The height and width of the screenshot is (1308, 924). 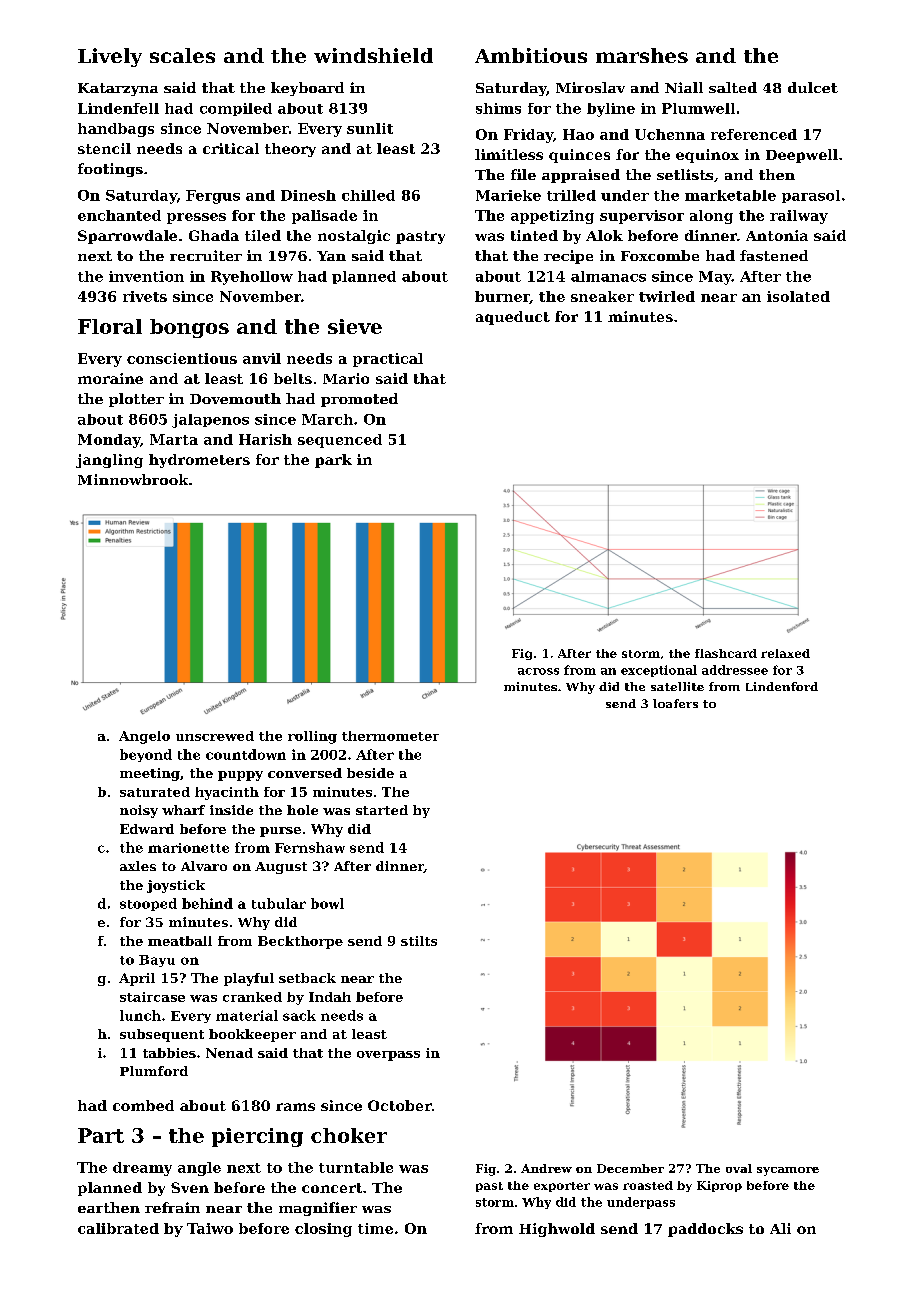 What do you see at coordinates (373, 55) in the screenshot?
I see `windshield` at bounding box center [373, 55].
